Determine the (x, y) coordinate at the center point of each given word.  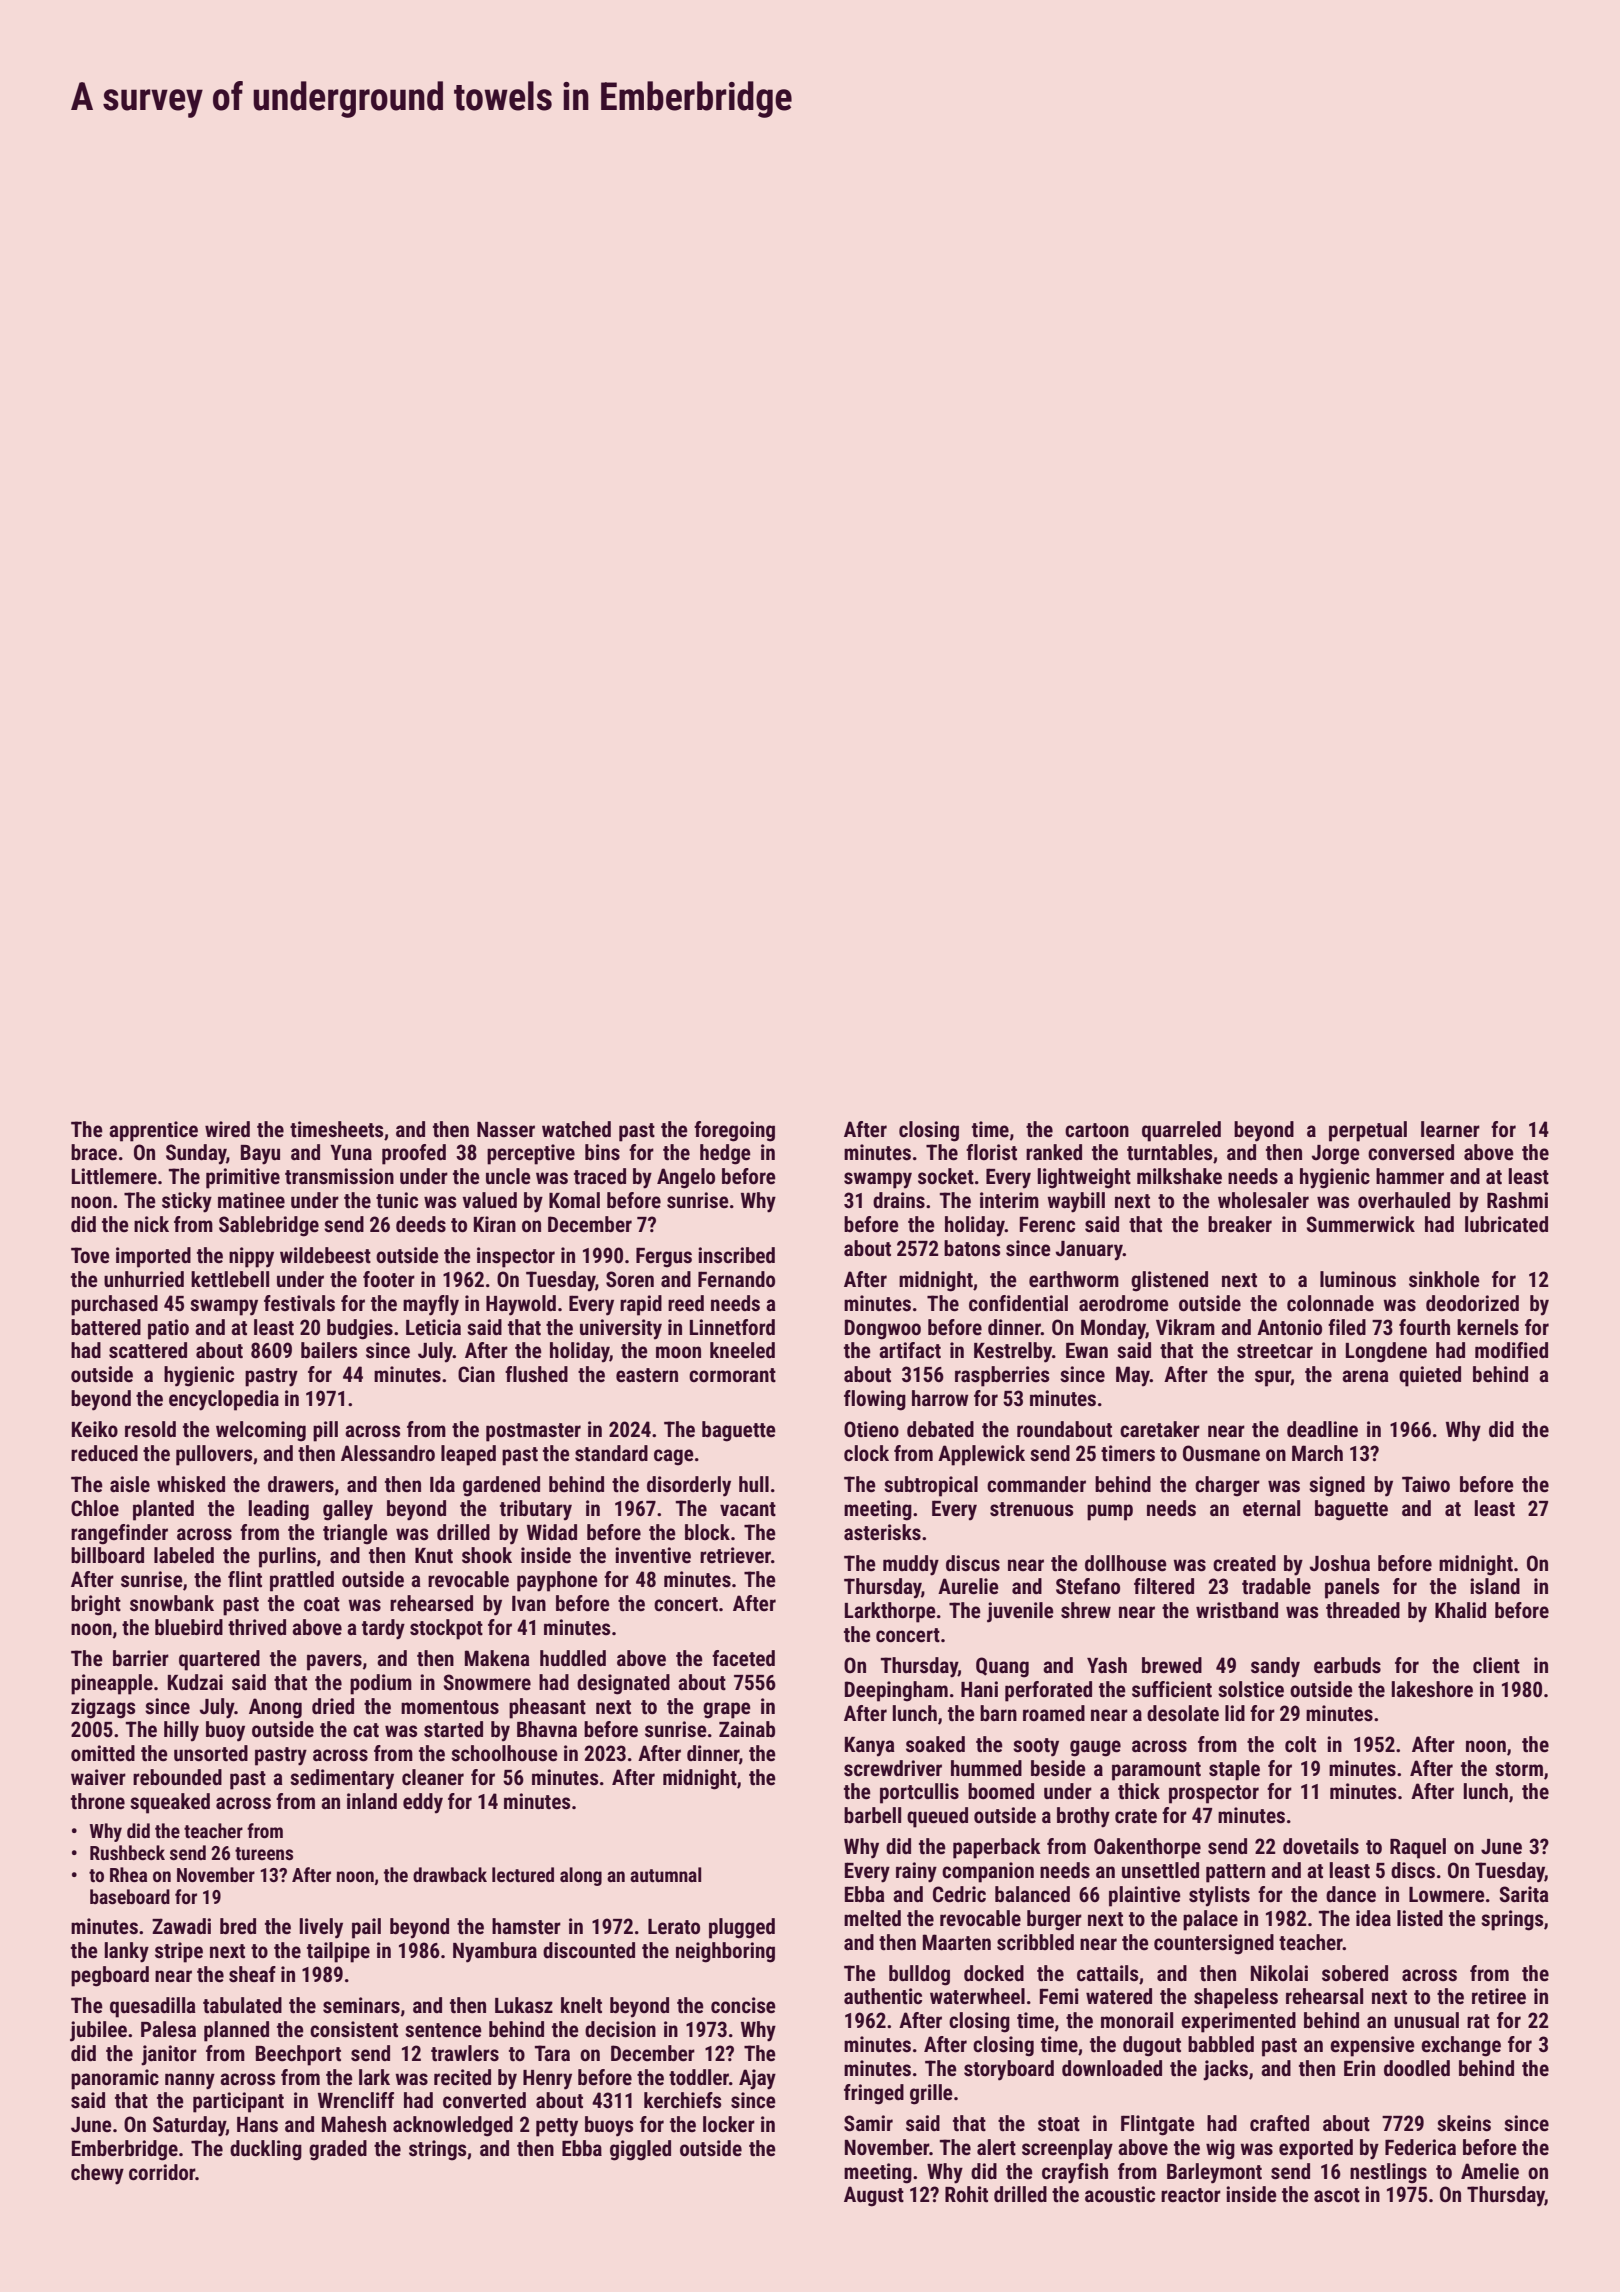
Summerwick (1361, 1224)
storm (1519, 1769)
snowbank (172, 1603)
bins (602, 1152)
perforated (1048, 1691)
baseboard (130, 1896)
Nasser (506, 1130)
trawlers (465, 2053)
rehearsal (1324, 1996)
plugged (742, 1928)
